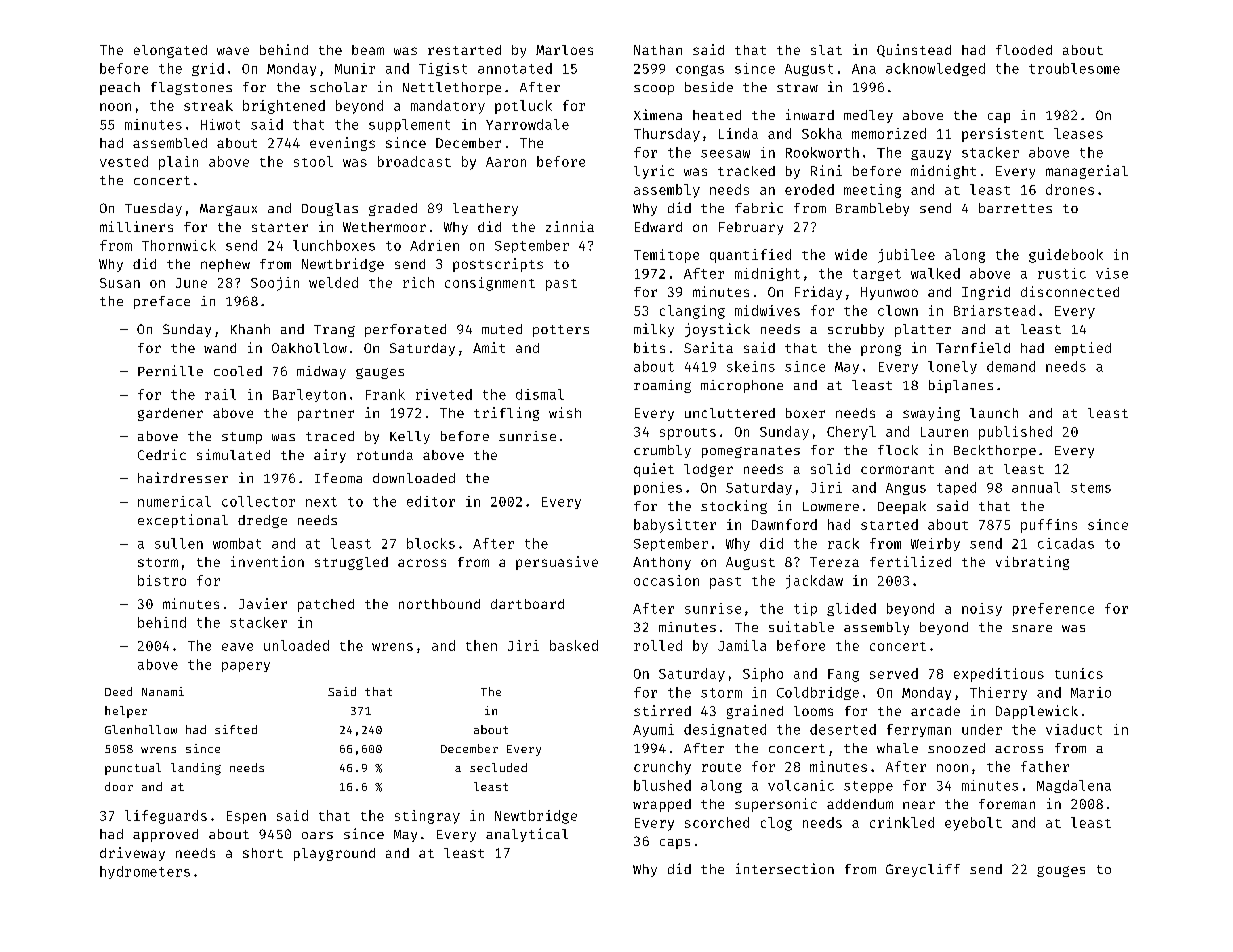  What do you see at coordinates (118, 691) in the screenshot?
I see `Deed` at bounding box center [118, 691].
